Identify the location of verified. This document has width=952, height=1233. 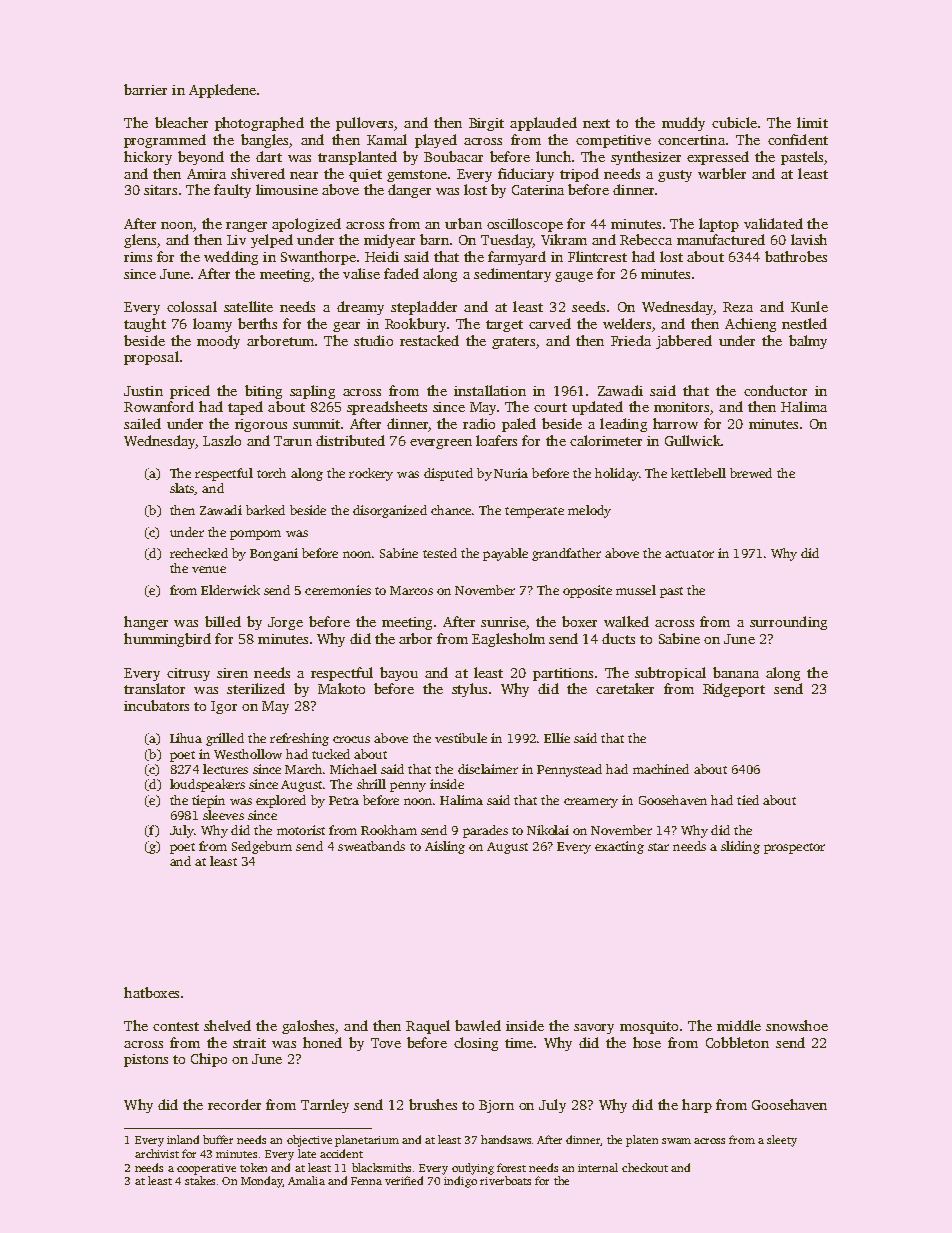
(404, 1180).
